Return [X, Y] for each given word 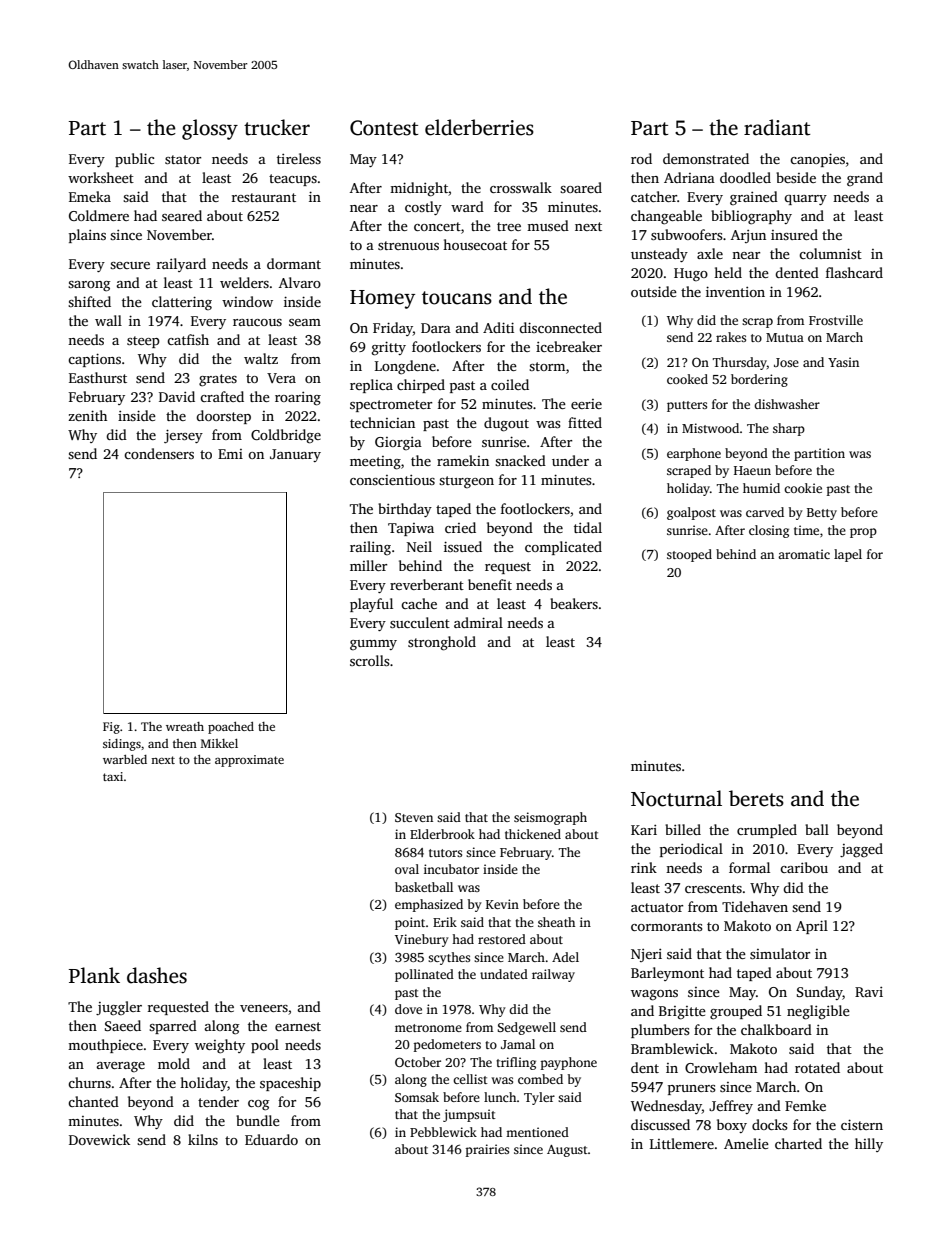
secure [130, 265]
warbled [125, 759]
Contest [384, 128]
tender [218, 1101]
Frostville [836, 320]
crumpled [767, 831]
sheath [556, 922]
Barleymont [667, 974]
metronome [428, 1028]
